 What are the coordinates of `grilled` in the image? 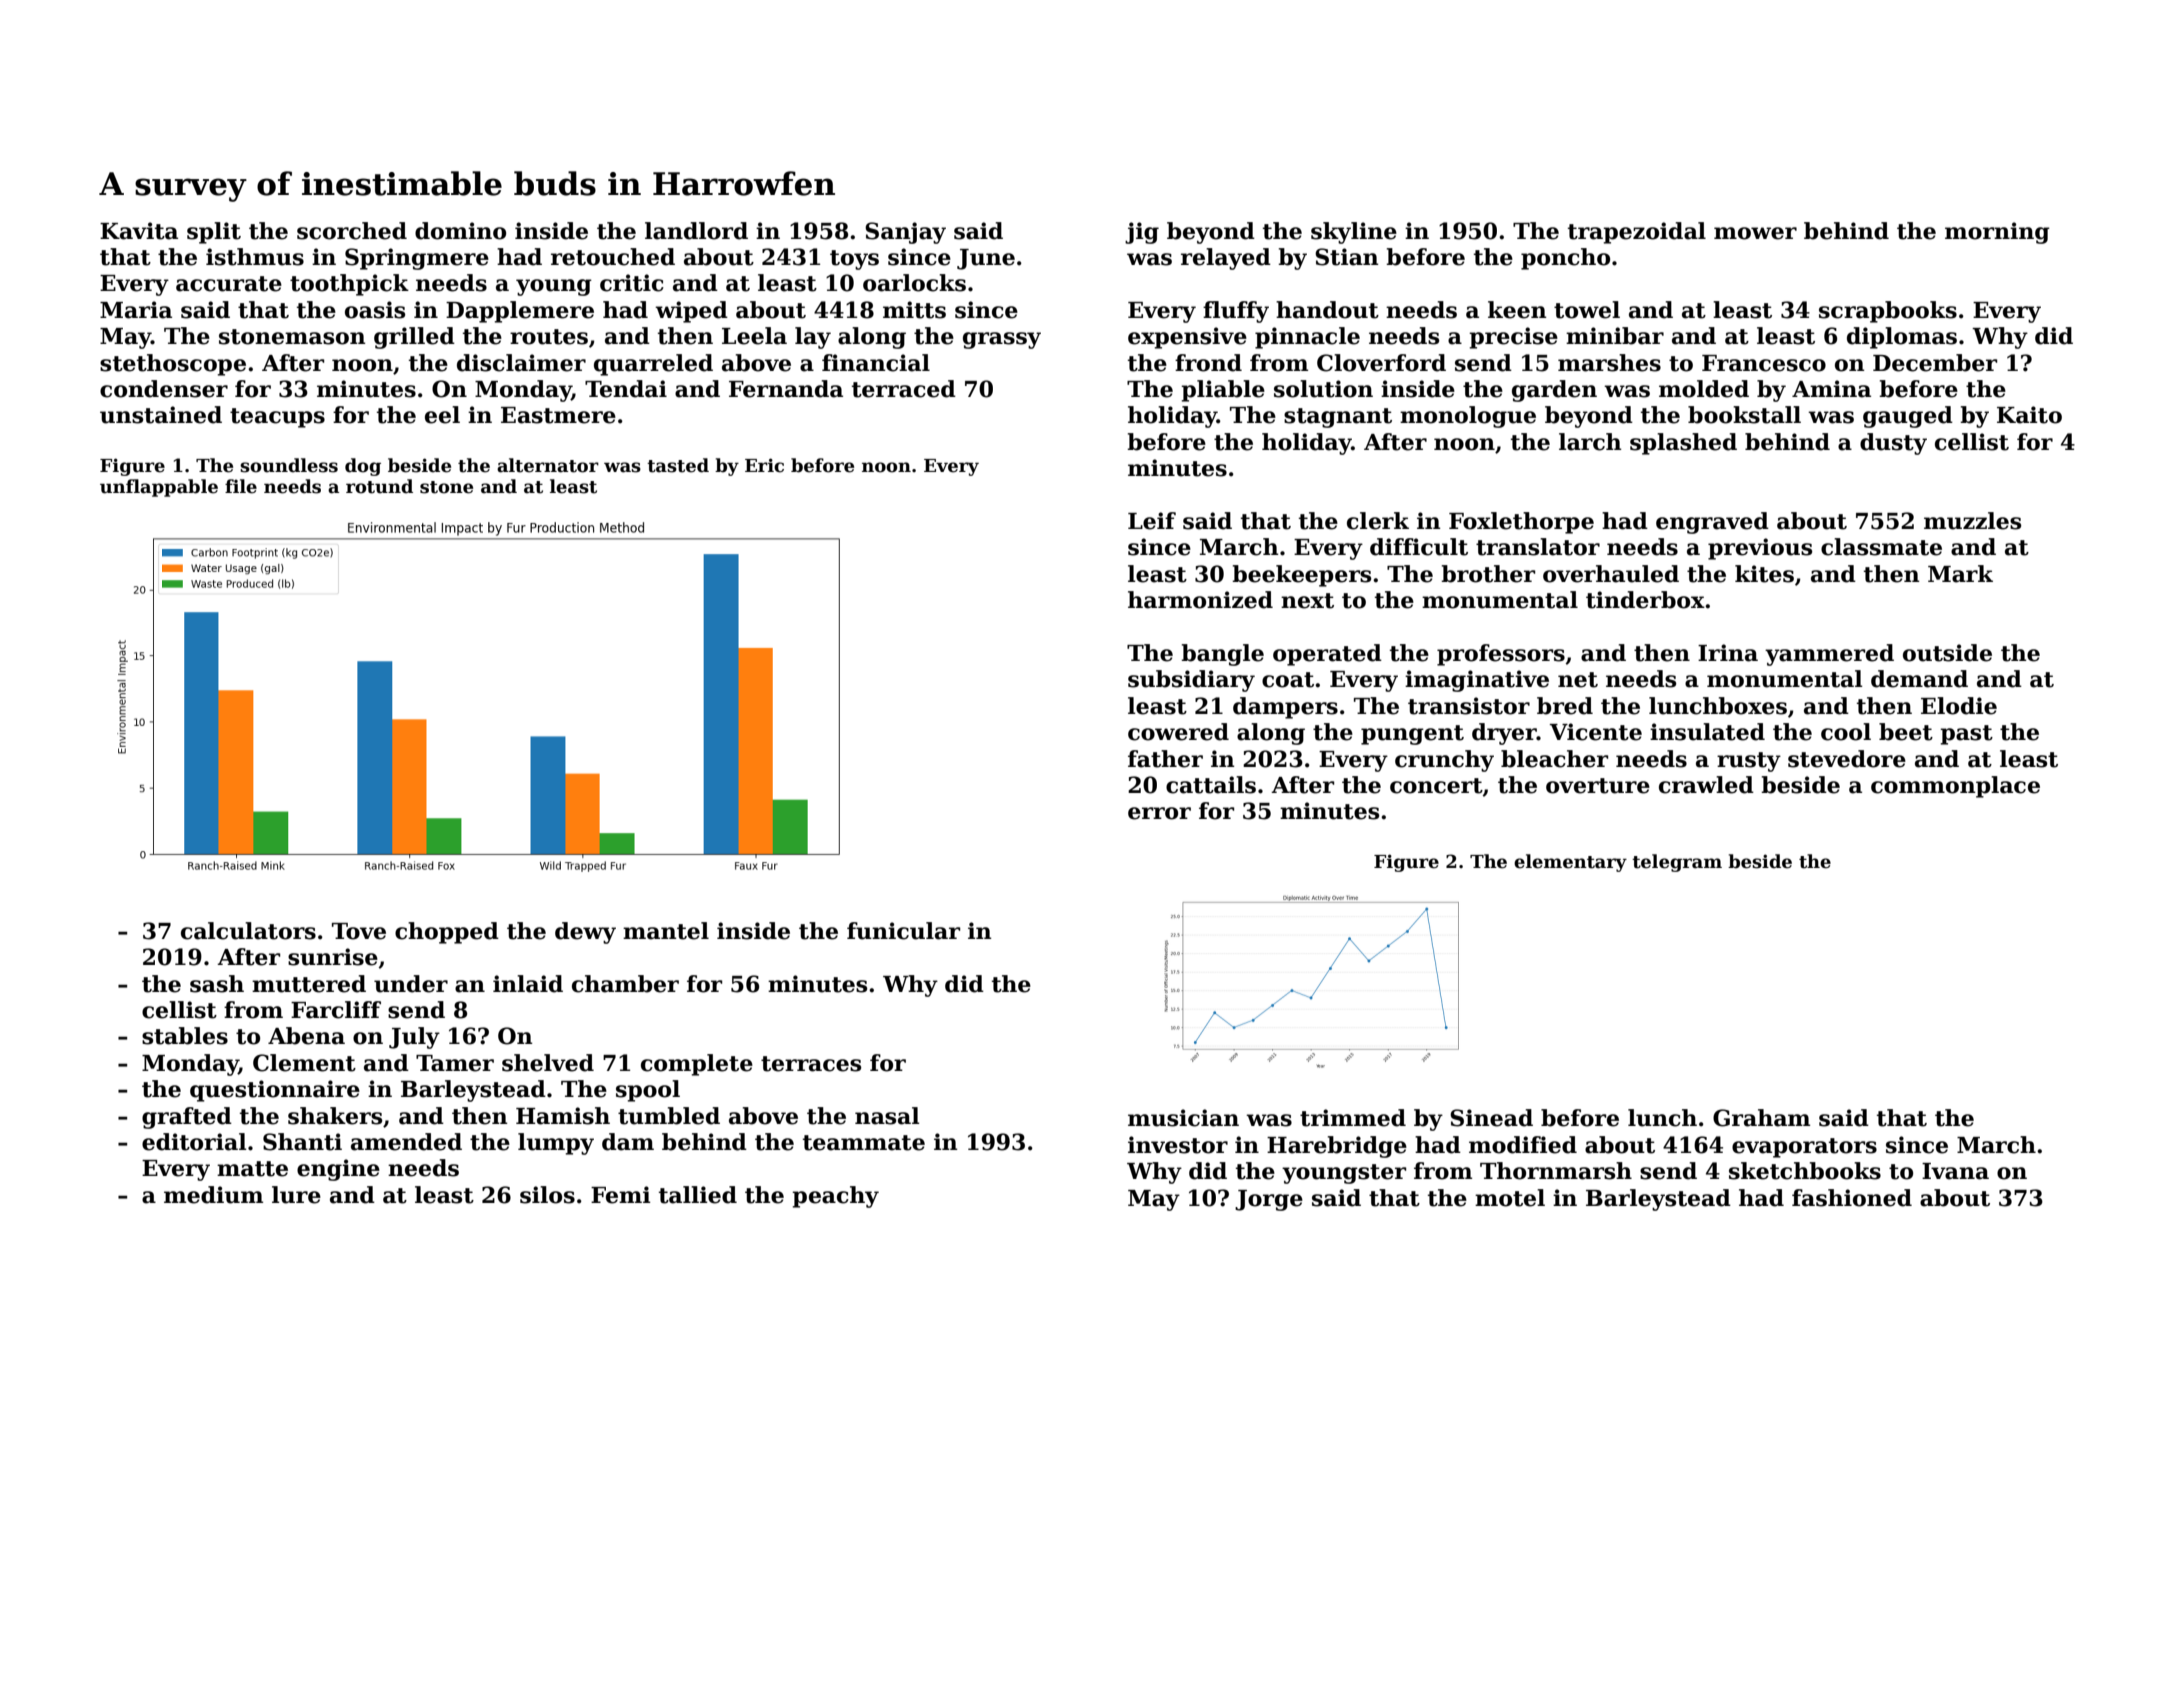 It's located at (414, 338).
